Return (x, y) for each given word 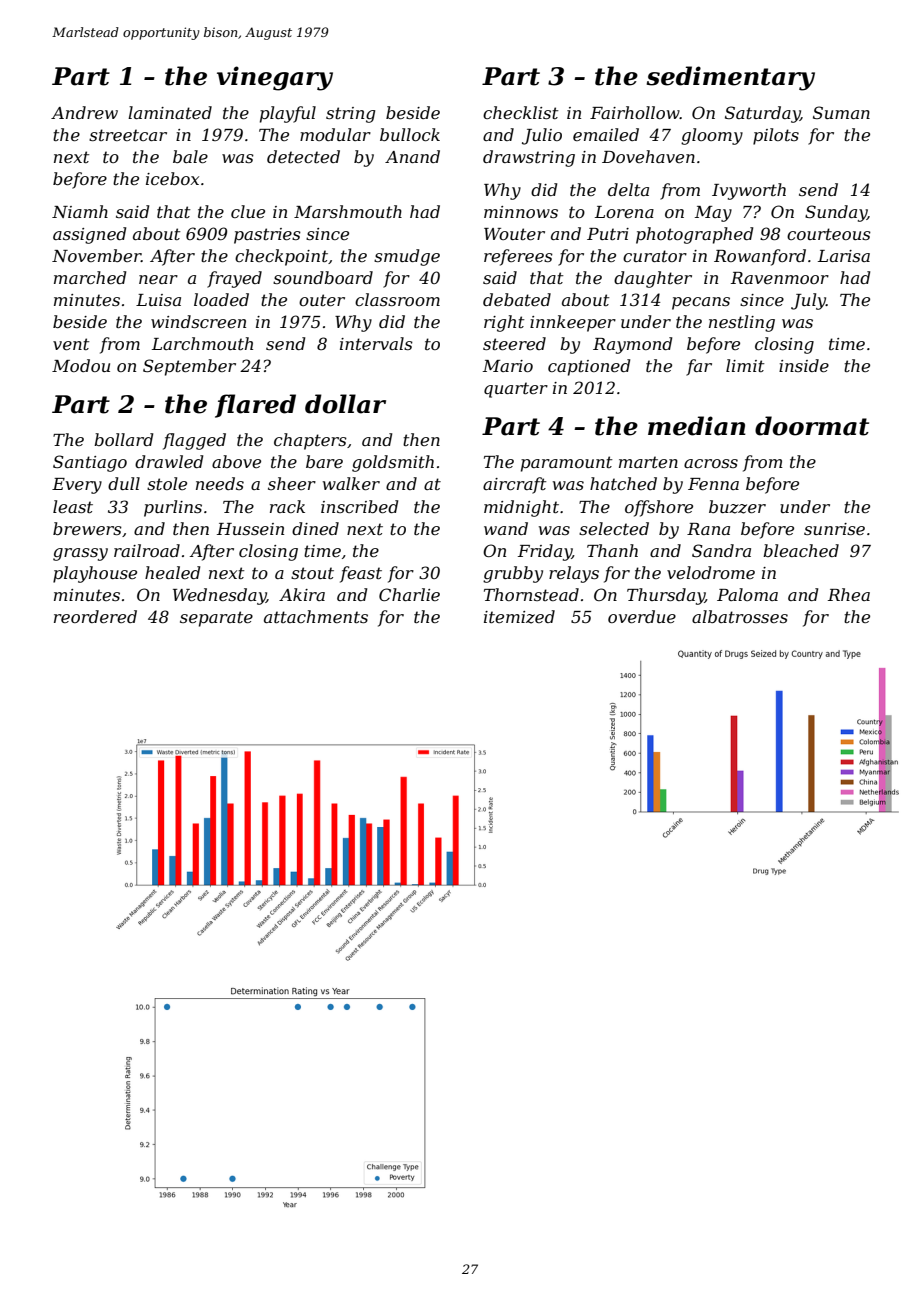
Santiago (90, 463)
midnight (521, 508)
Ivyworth (749, 191)
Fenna (713, 484)
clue (248, 211)
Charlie (409, 594)
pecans (701, 303)
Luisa (158, 300)
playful (288, 114)
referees (518, 257)
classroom (397, 299)
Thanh (612, 550)
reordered (95, 616)
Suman (841, 112)
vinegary (275, 78)
